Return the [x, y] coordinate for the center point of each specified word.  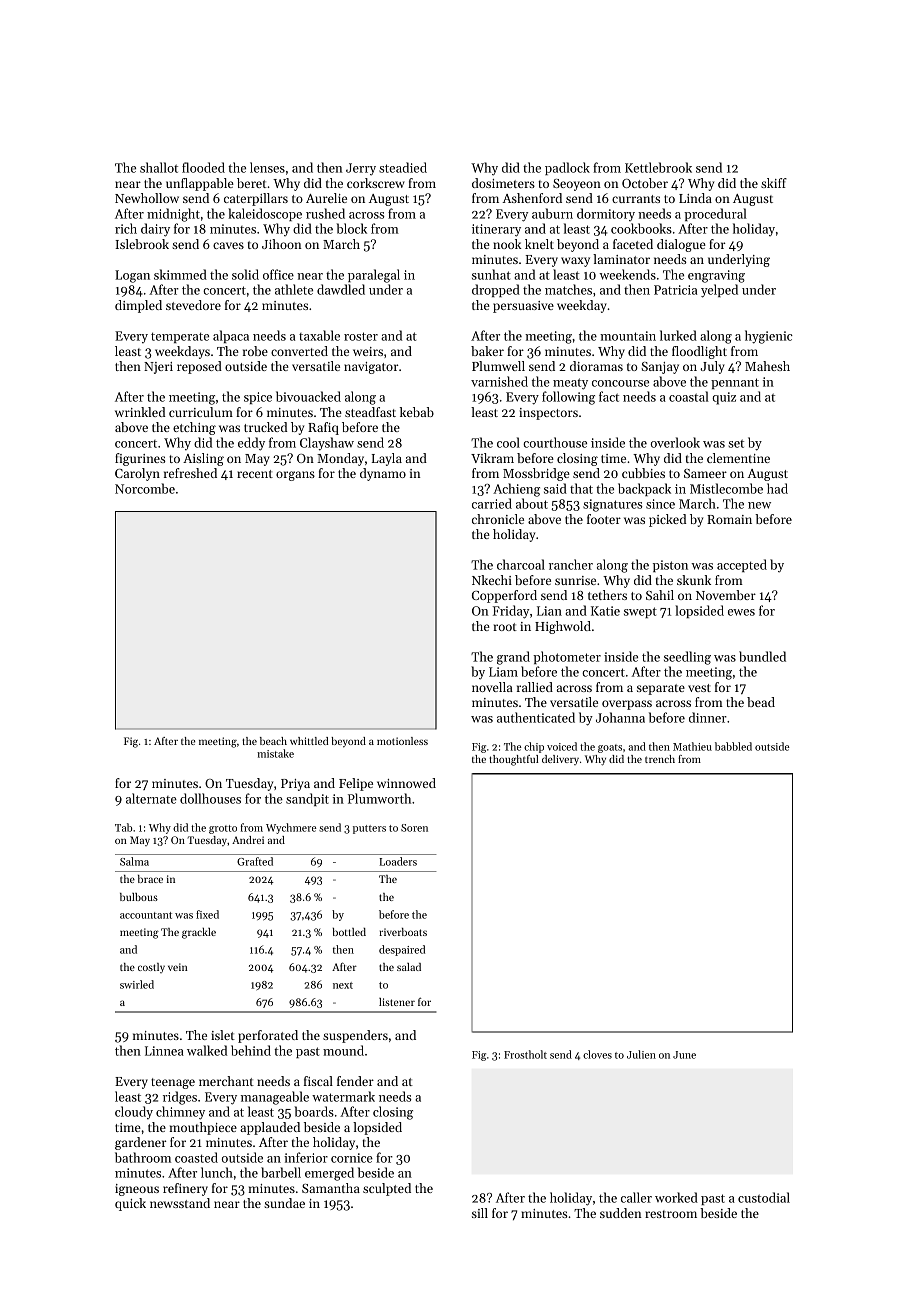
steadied [403, 167]
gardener [140, 1143]
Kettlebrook [658, 167]
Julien [641, 1054]
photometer [567, 657]
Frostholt [525, 1054]
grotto [223, 829]
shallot [159, 167]
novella [492, 687]
